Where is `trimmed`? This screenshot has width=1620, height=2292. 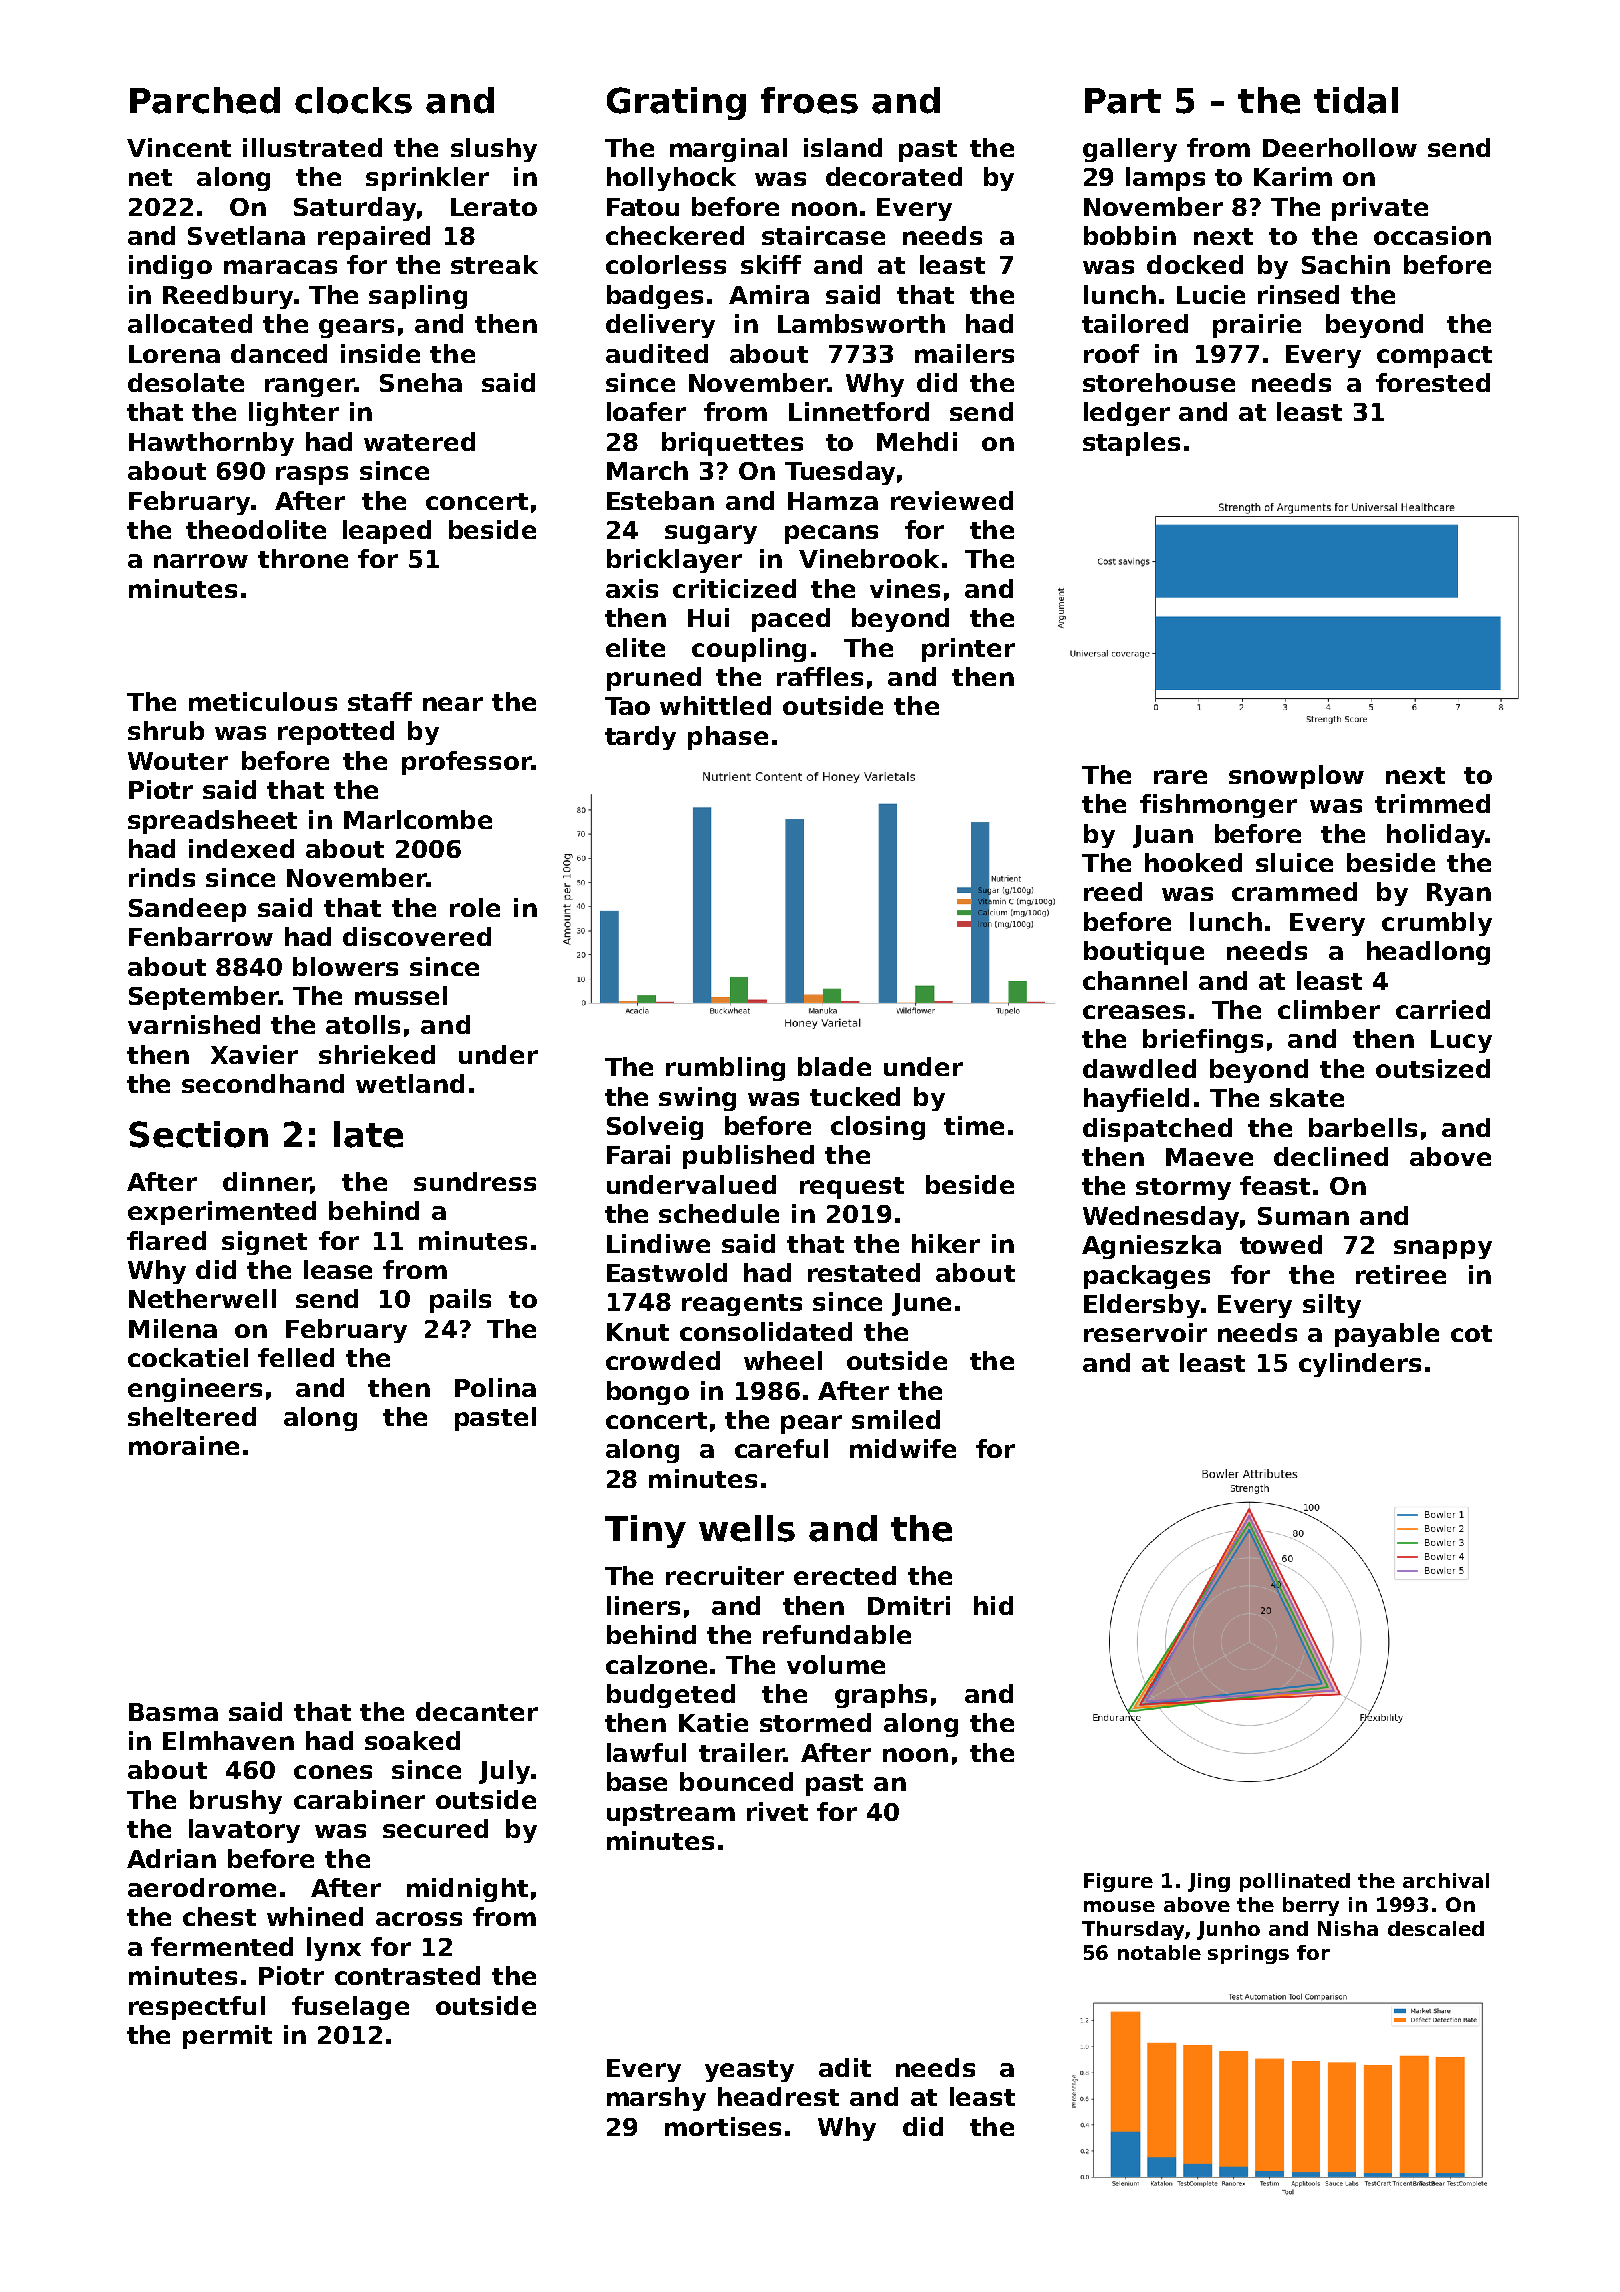 trimmed is located at coordinates (1432, 803).
